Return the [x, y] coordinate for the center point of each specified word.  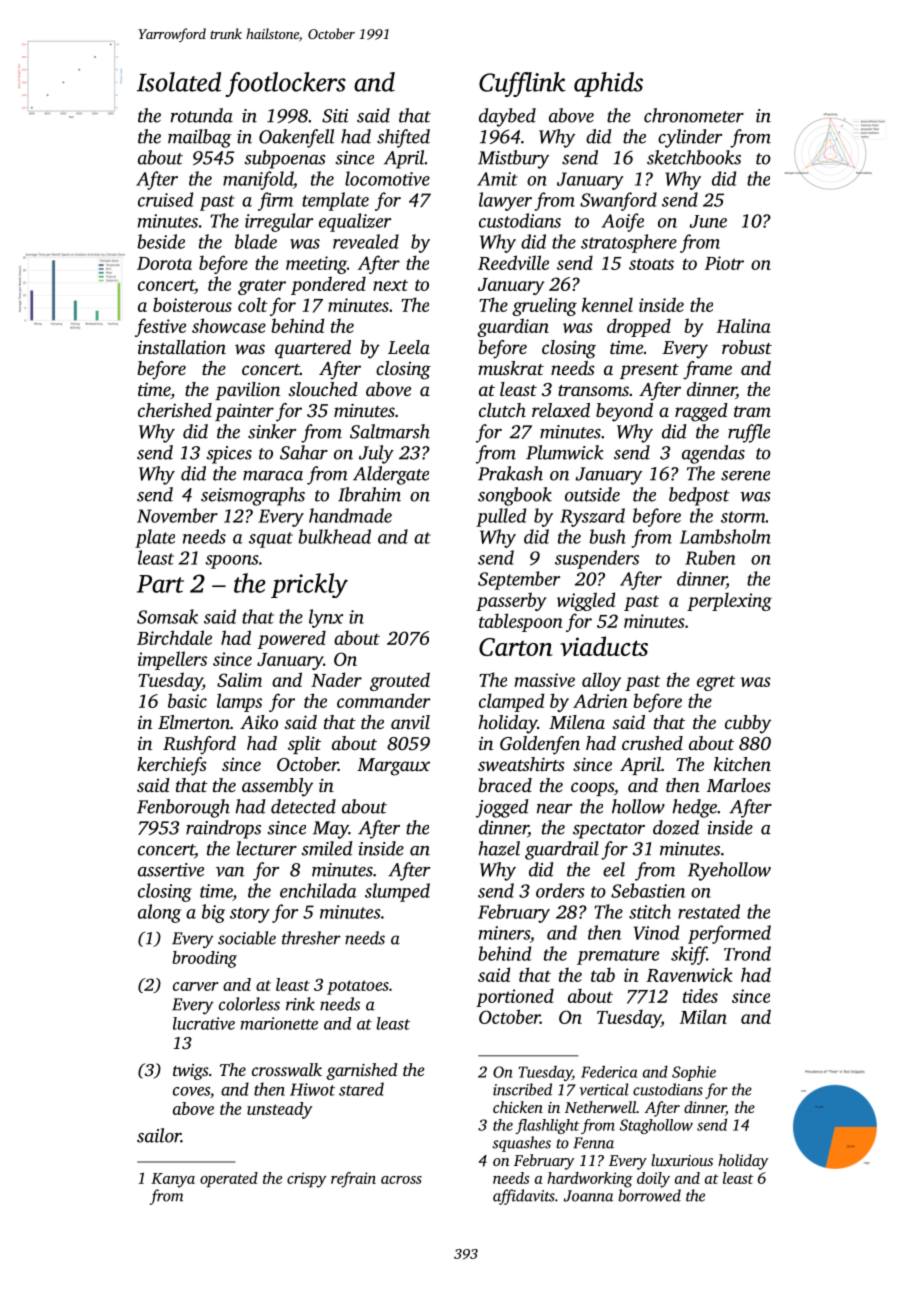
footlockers [285, 84]
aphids [608, 84]
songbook [515, 496]
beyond [624, 412]
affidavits [524, 1197]
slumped [397, 892]
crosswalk [287, 1069]
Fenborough [183, 808]
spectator [609, 831]
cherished [175, 410]
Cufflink [522, 84]
